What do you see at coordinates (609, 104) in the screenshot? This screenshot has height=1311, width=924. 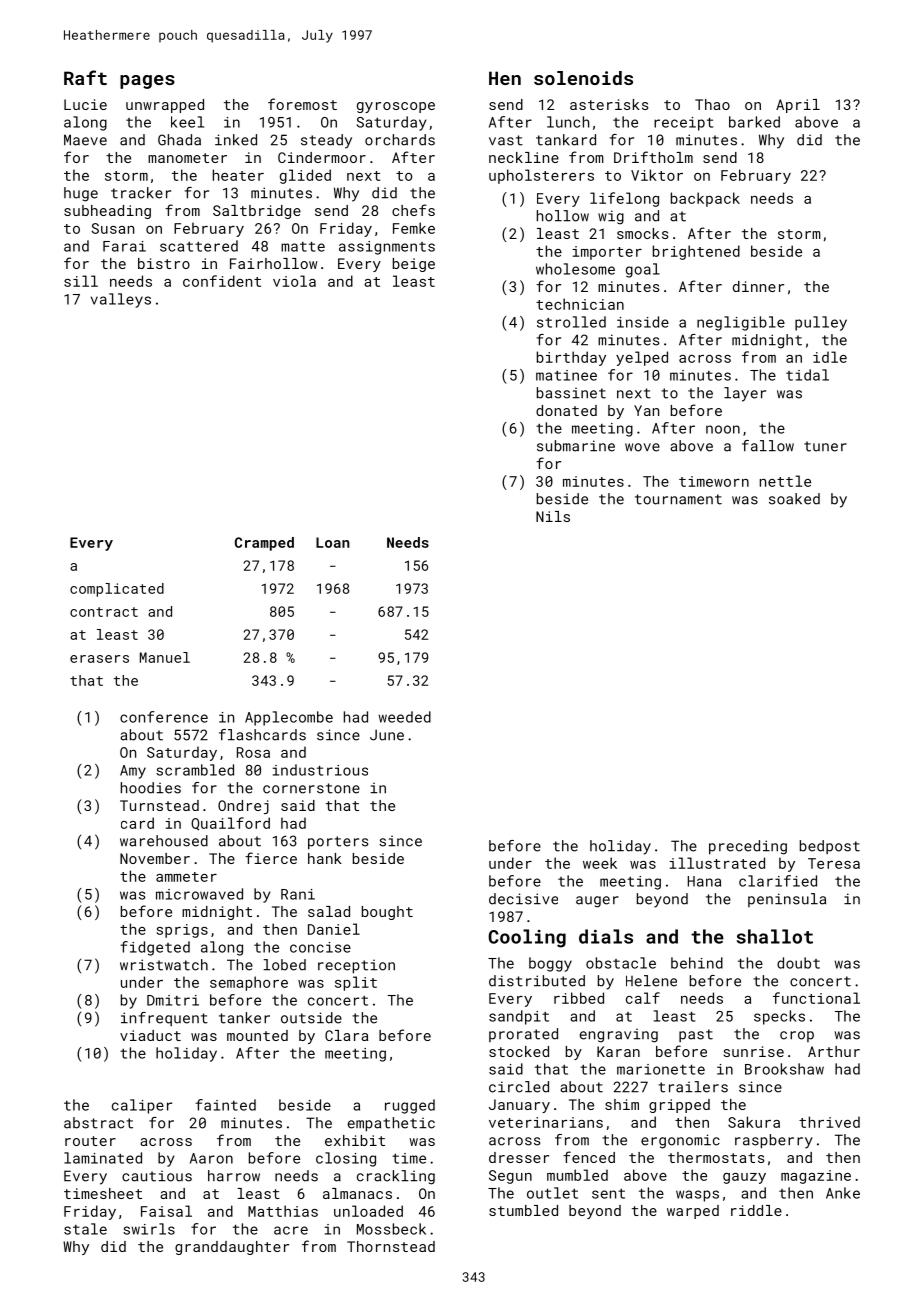 I see `asterisks` at bounding box center [609, 104].
